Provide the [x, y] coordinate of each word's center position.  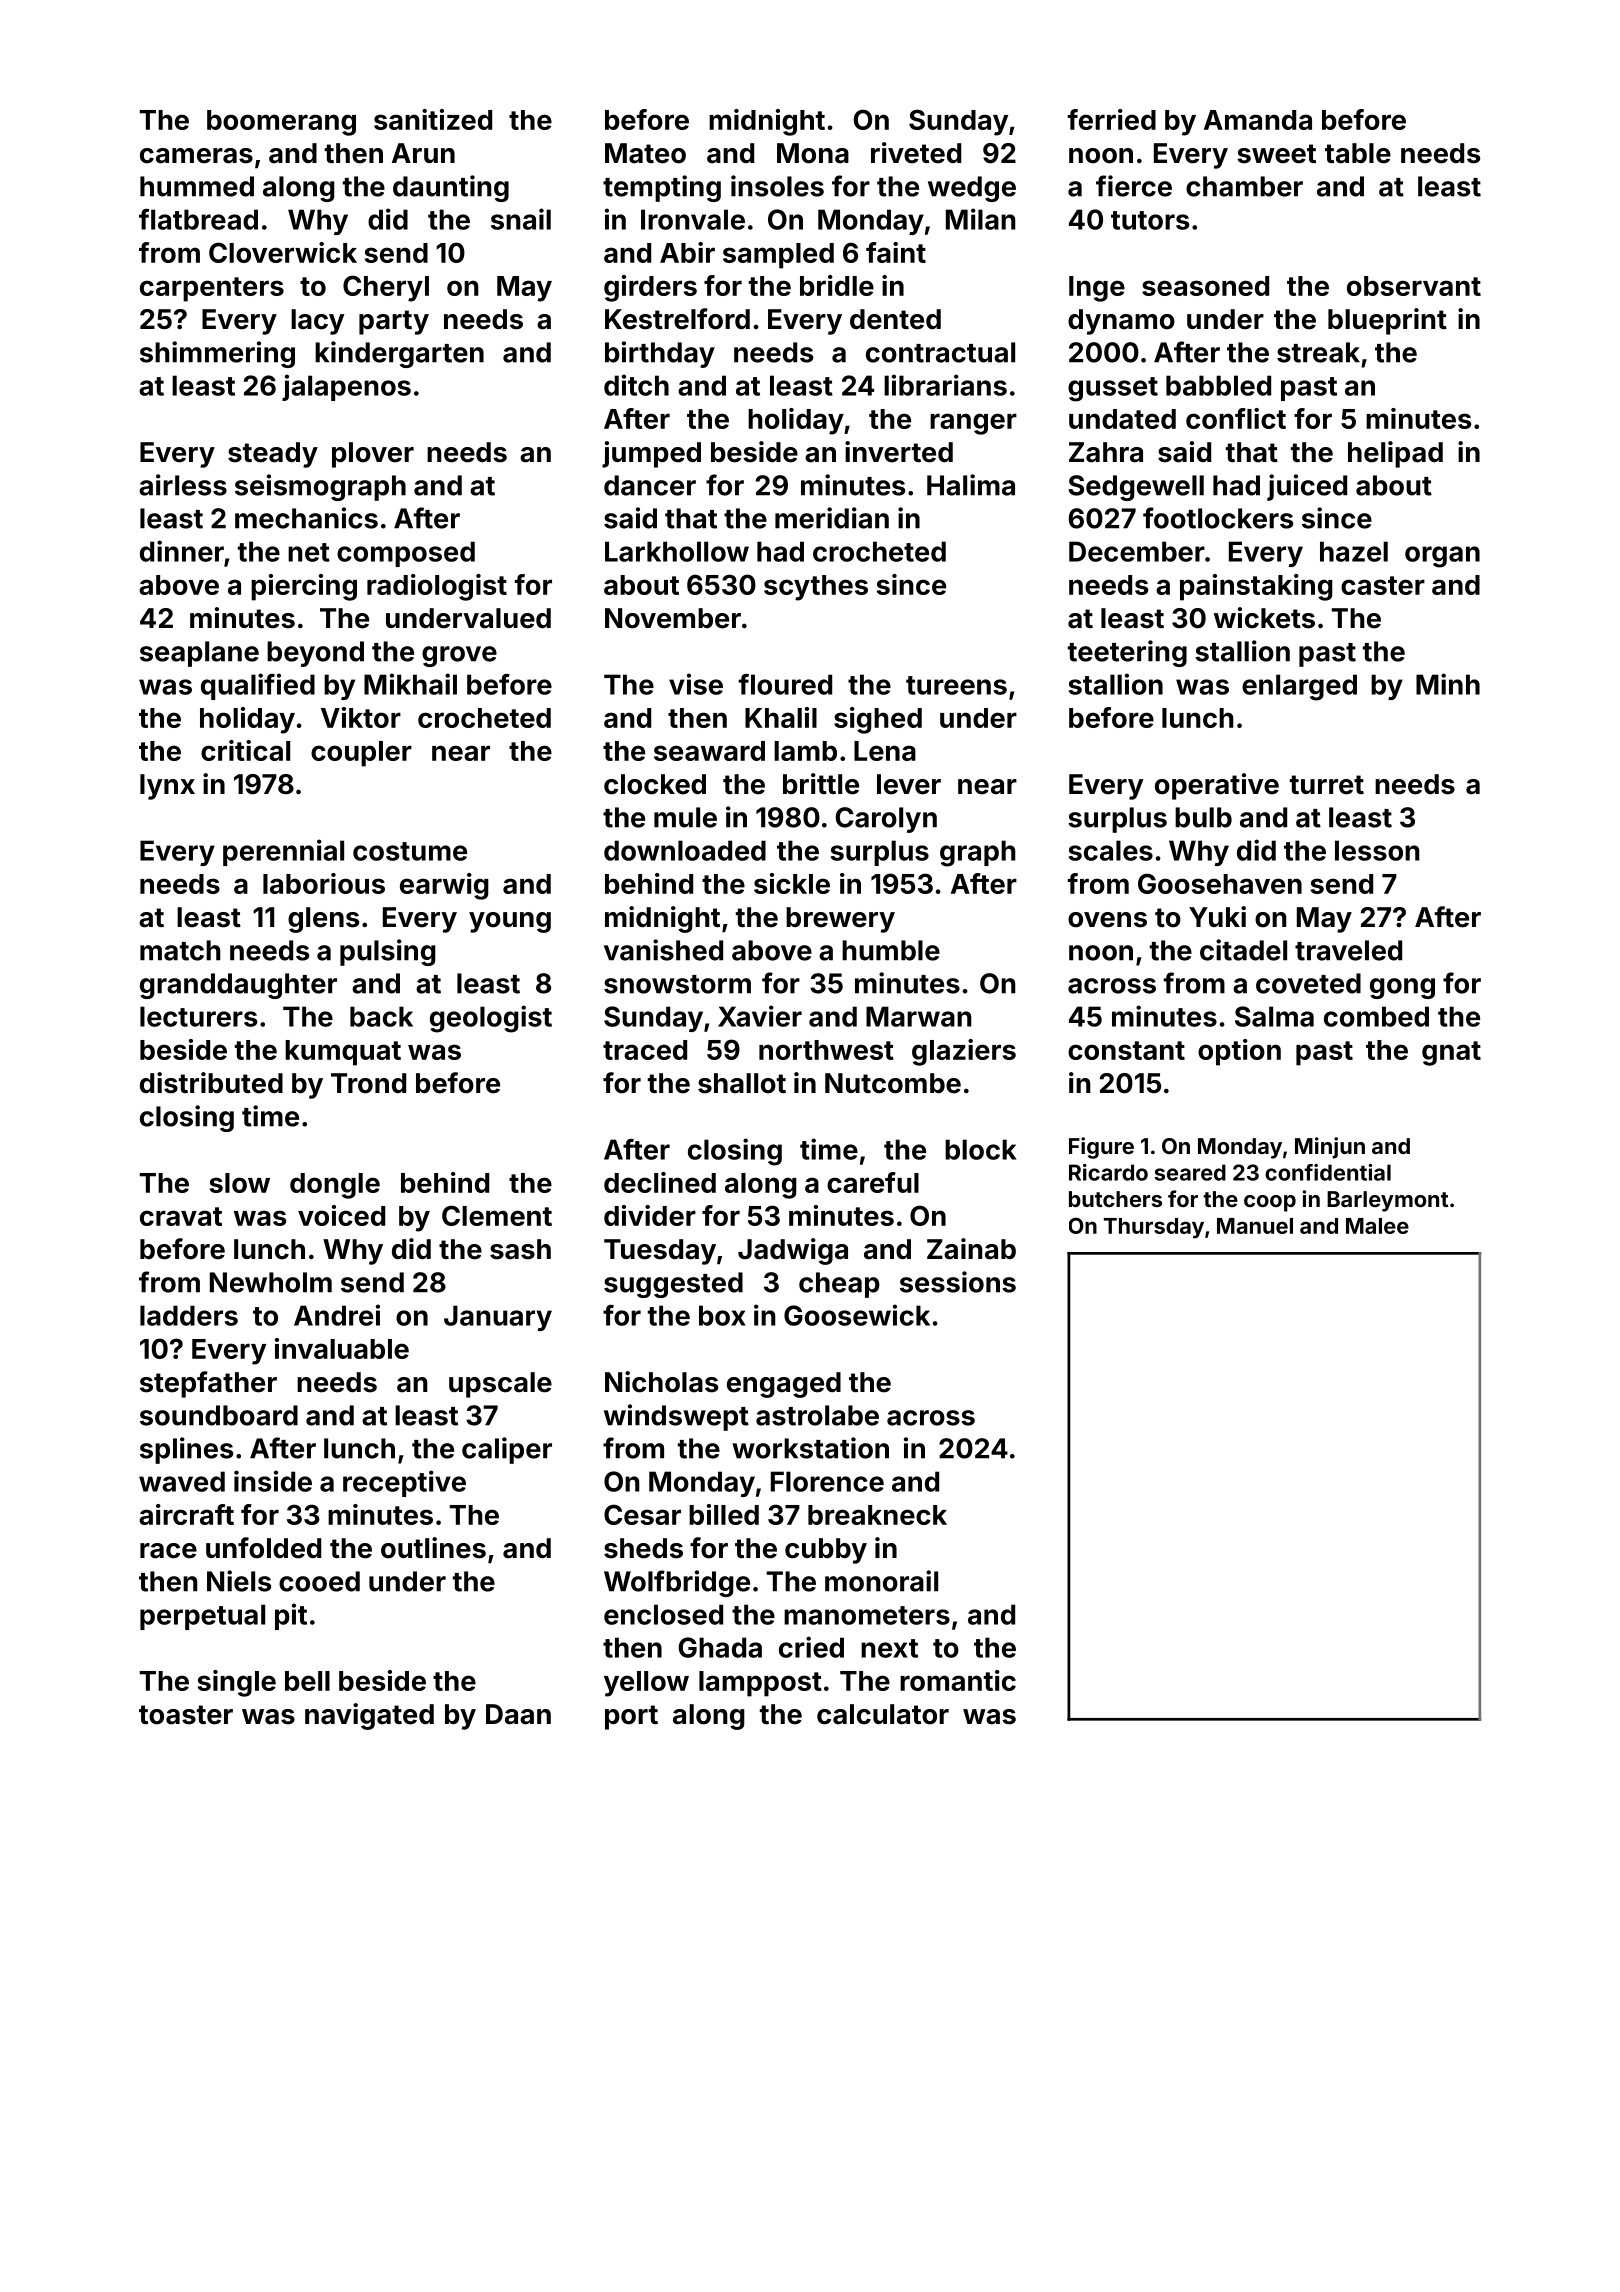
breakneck [877, 1515]
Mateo [645, 153]
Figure [1101, 1148]
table [1358, 153]
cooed [319, 1581]
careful [873, 1182]
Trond [368, 1083]
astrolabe [817, 1415]
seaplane [199, 654]
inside [273, 1481]
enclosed [663, 1614]
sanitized [433, 119]
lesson [1377, 850]
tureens [956, 685]
